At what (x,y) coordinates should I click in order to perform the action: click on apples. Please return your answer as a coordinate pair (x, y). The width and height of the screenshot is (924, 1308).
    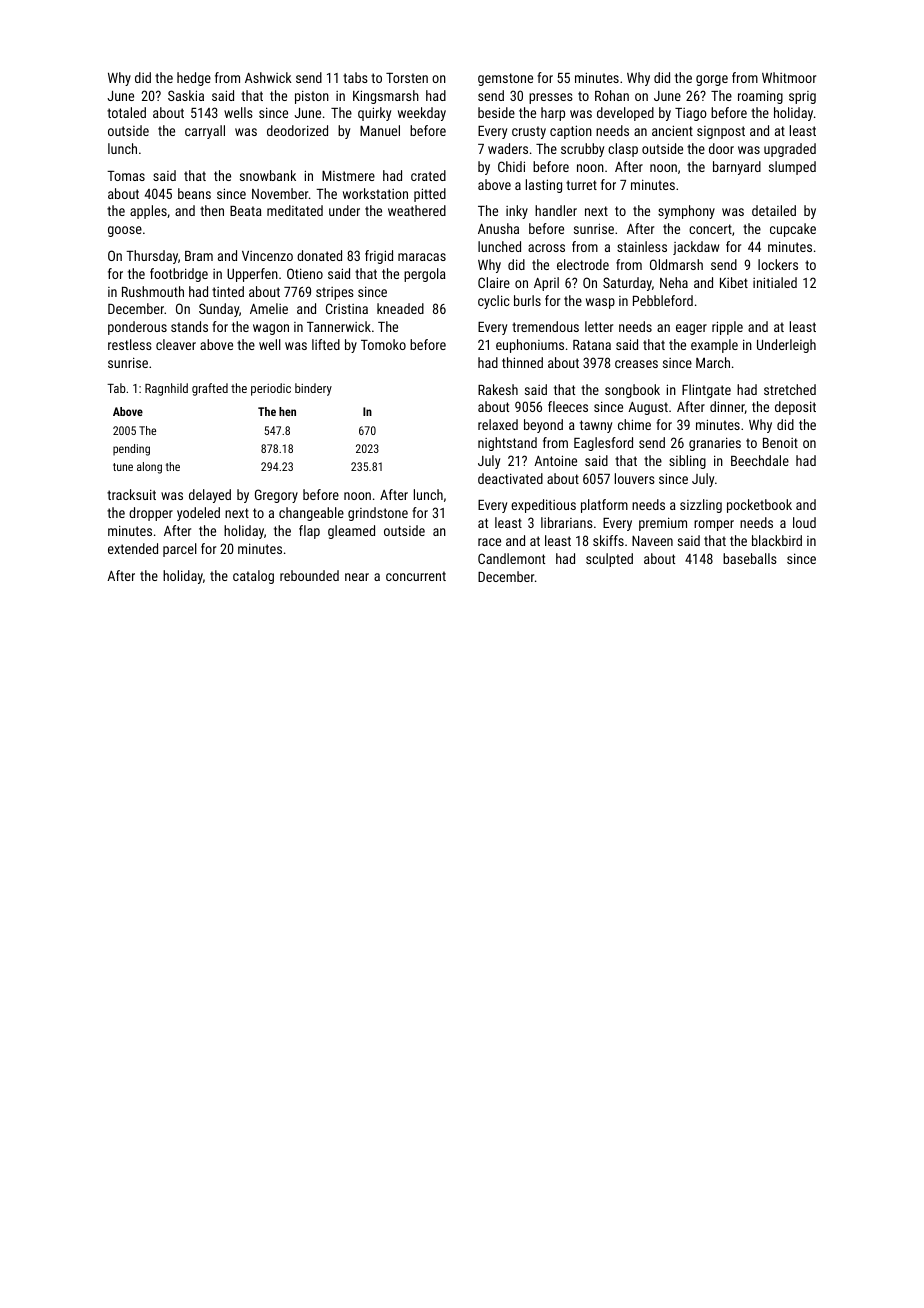
    Looking at the image, I should click on (148, 212).
